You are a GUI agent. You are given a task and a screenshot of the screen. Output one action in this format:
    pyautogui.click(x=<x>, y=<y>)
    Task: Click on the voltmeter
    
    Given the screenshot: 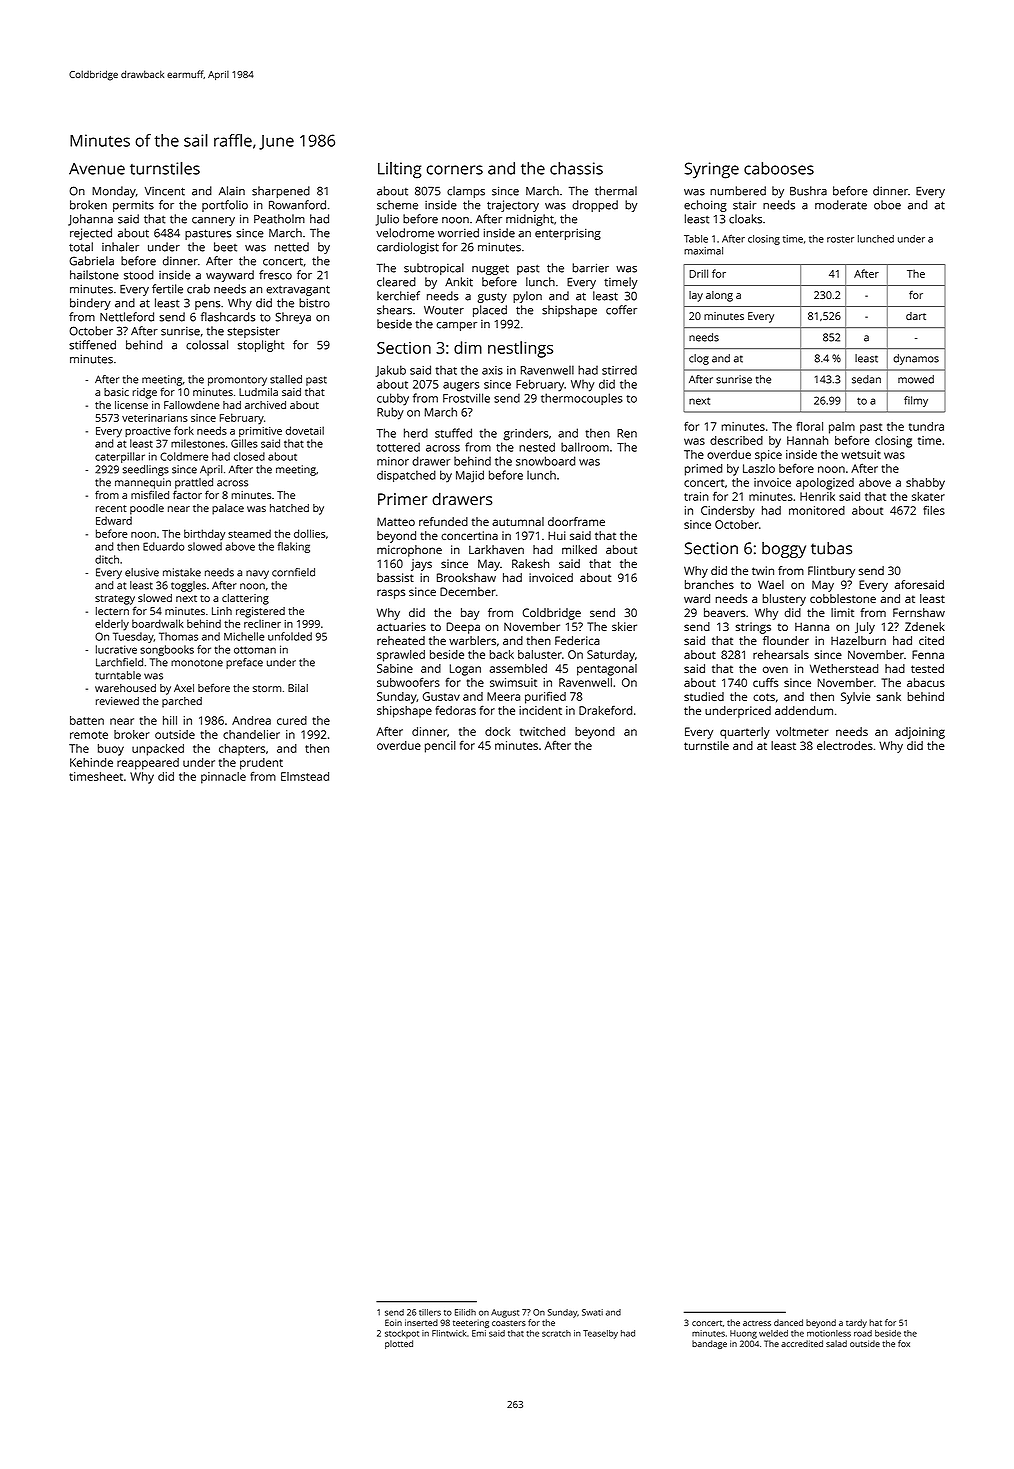 What is the action you would take?
    pyautogui.click(x=802, y=731)
